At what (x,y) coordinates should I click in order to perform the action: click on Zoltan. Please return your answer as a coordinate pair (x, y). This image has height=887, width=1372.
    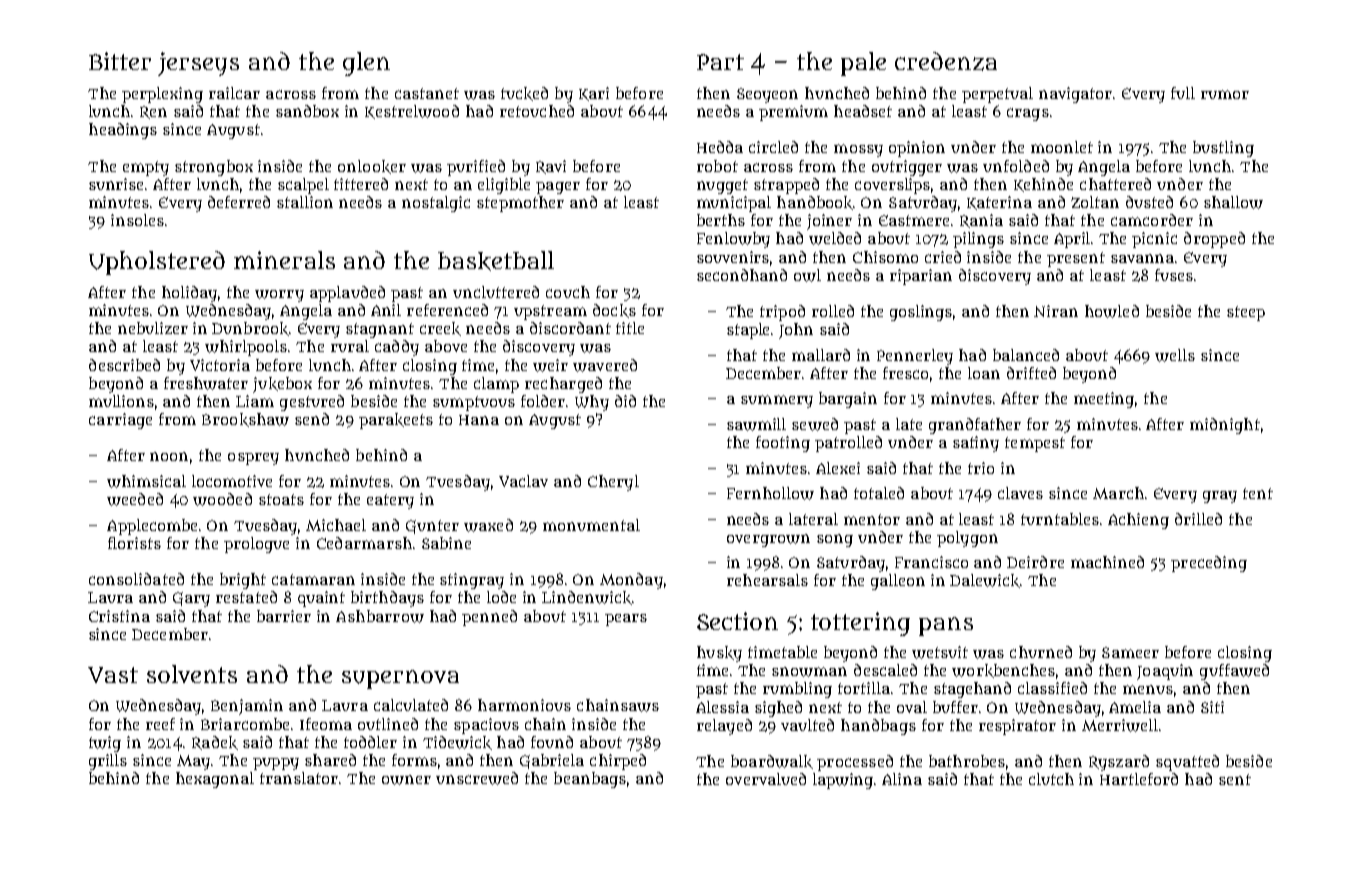
    Looking at the image, I should click on (1095, 202).
